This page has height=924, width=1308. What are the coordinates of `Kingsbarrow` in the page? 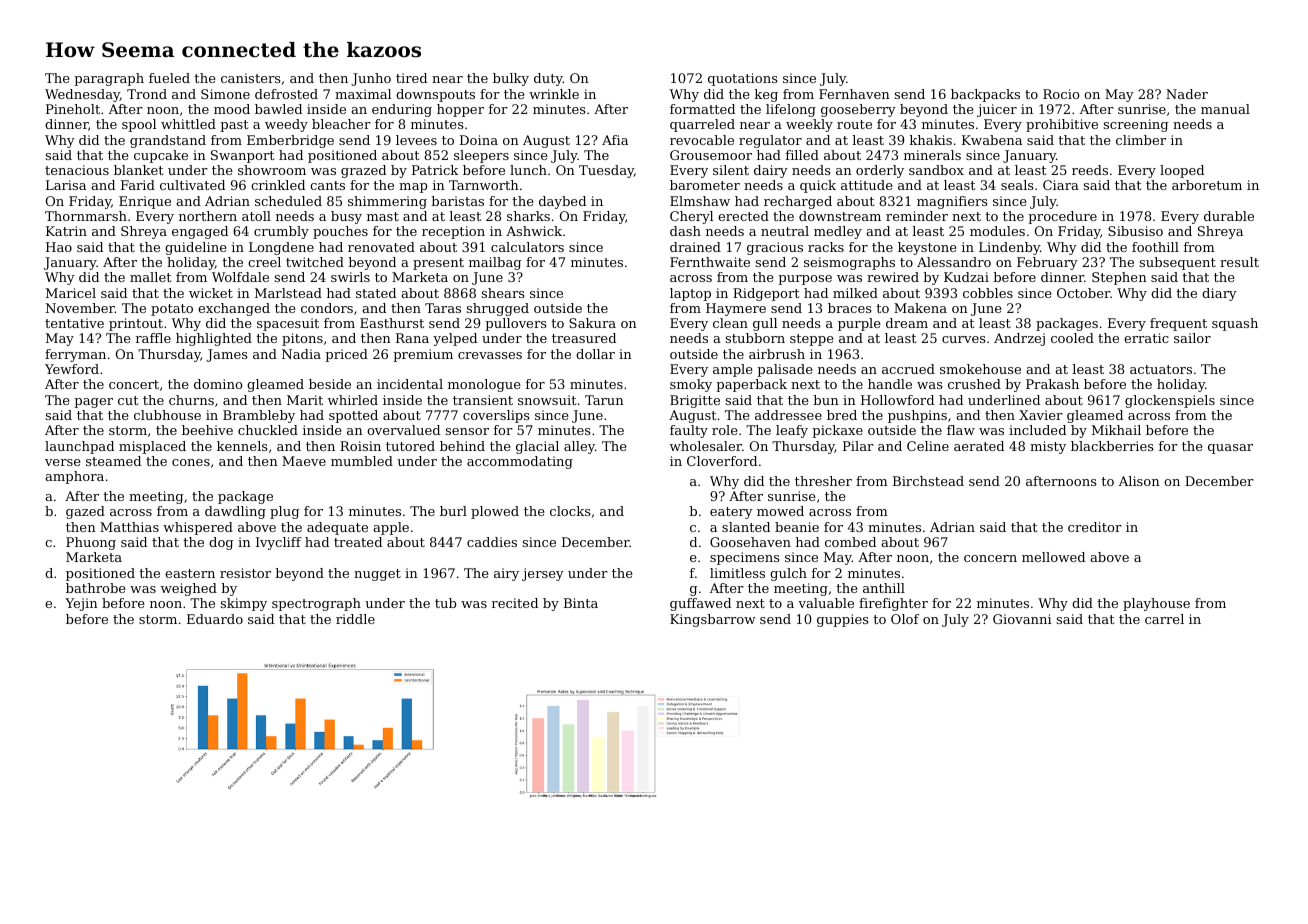 It's located at (713, 620).
